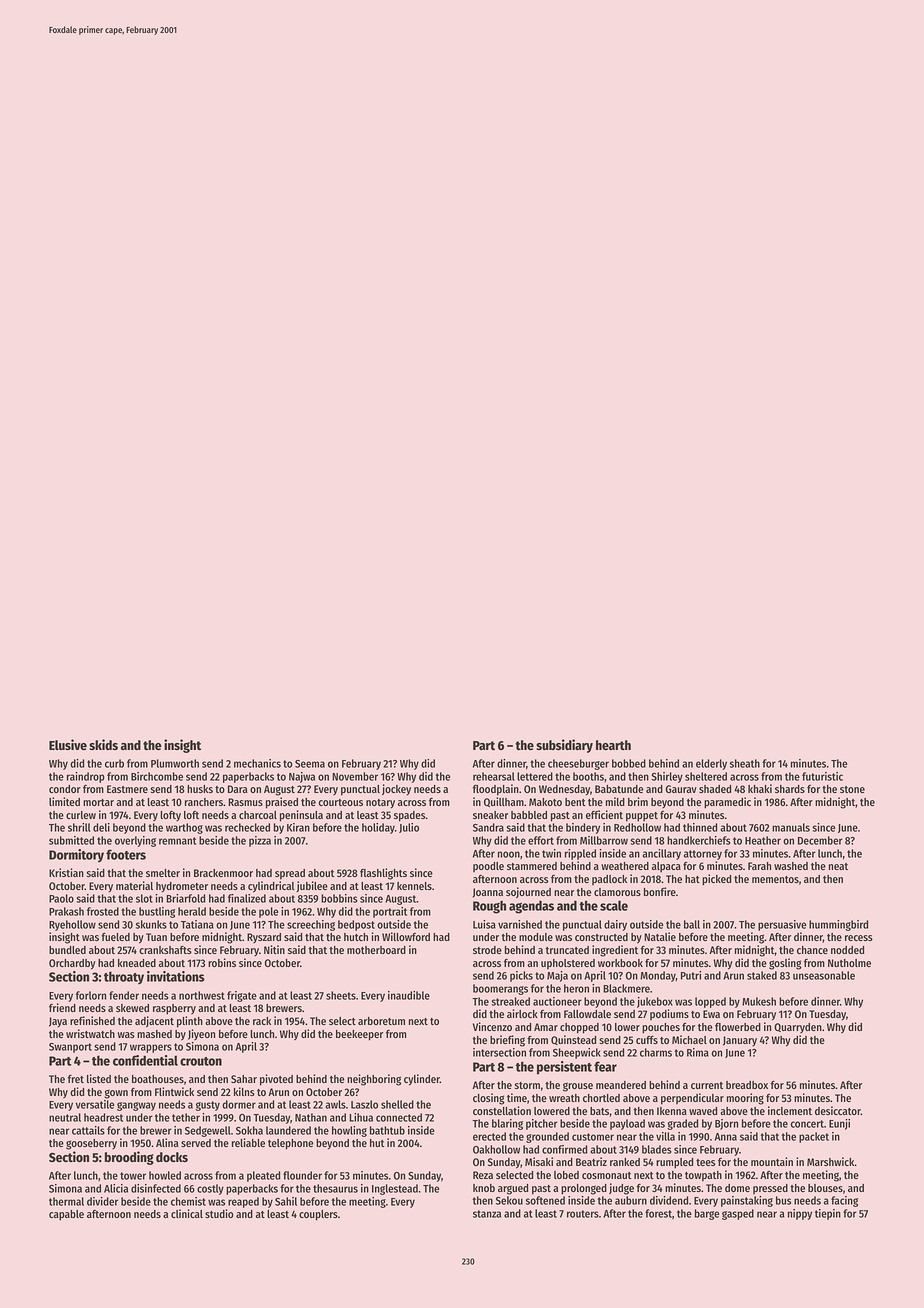 Image resolution: width=924 pixels, height=1308 pixels. What do you see at coordinates (782, 925) in the screenshot?
I see `persuasive` at bounding box center [782, 925].
